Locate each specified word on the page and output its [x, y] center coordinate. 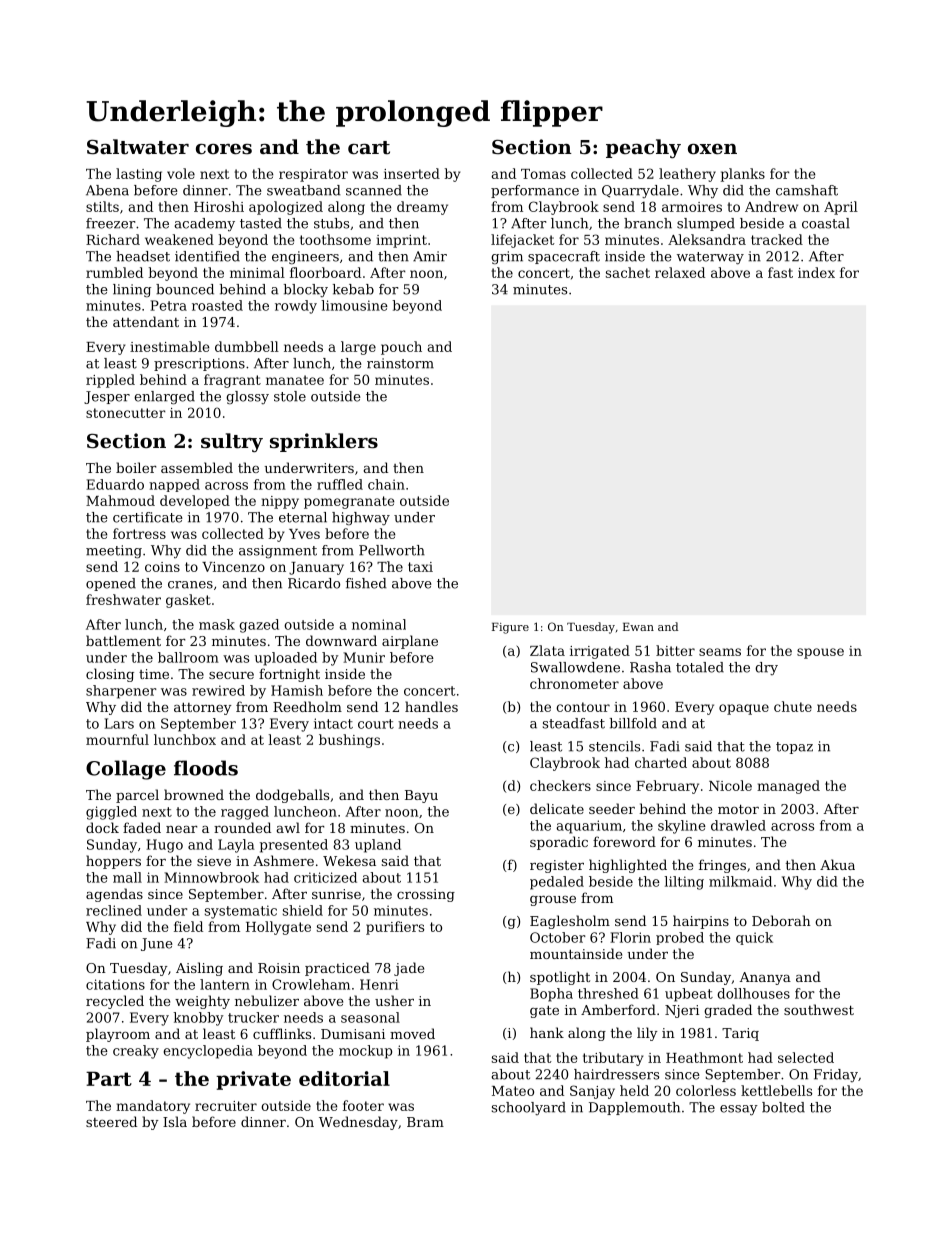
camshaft [807, 190]
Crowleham [311, 984]
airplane [410, 642]
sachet [628, 272]
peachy [643, 148]
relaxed [680, 272]
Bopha [551, 995]
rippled [110, 381]
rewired [218, 690]
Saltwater [138, 147]
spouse [820, 653]
